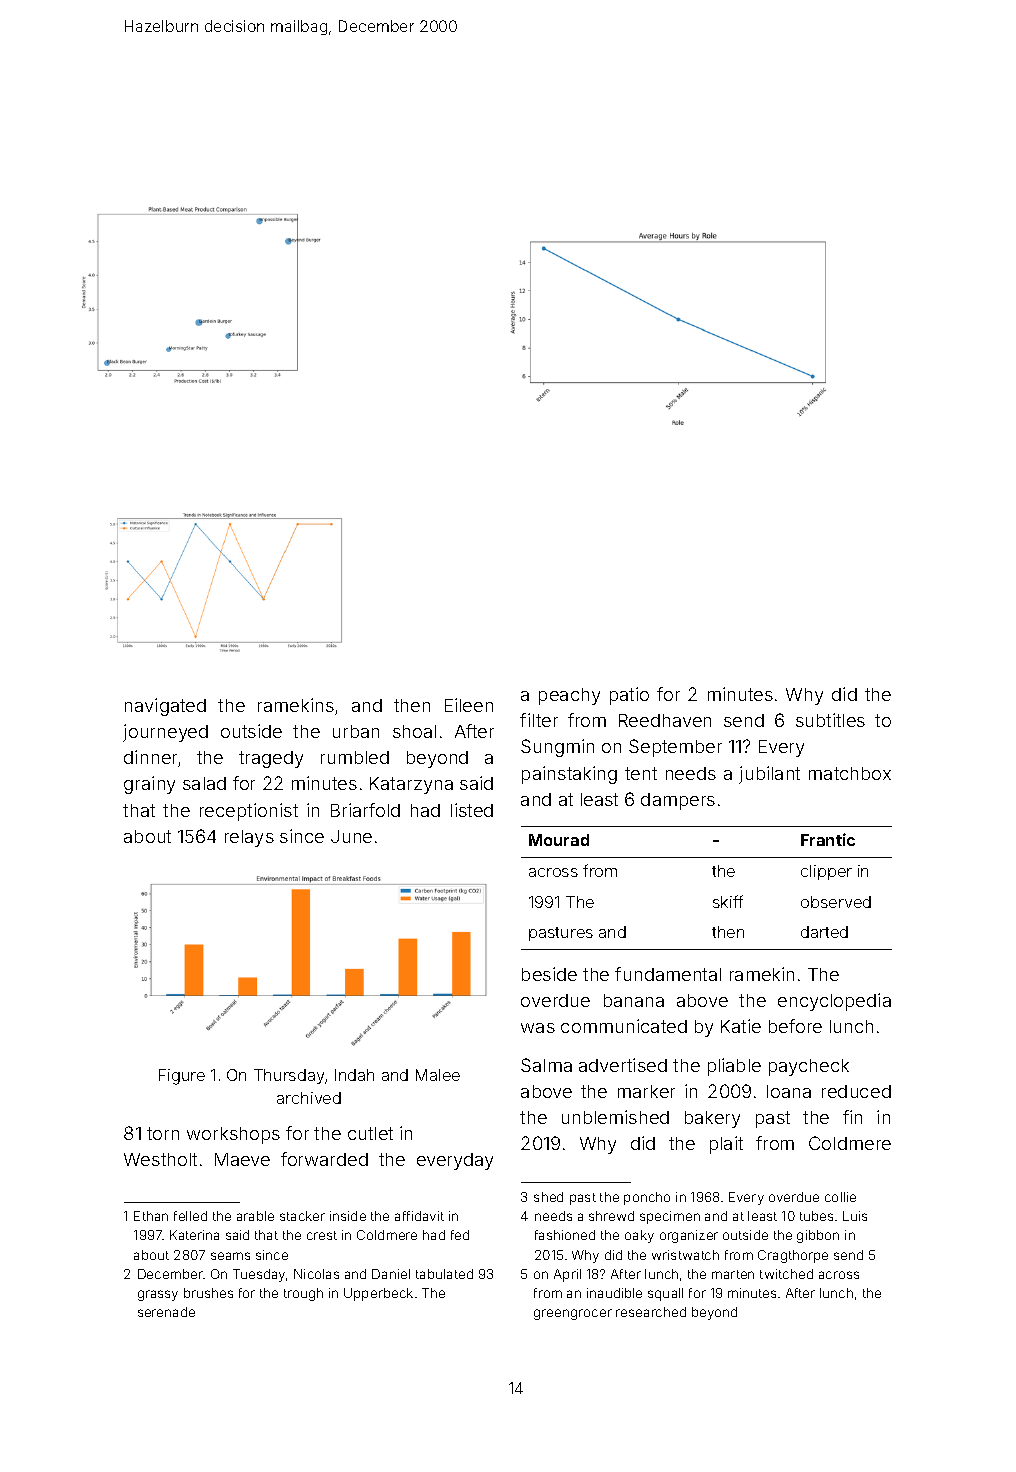 Image resolution: width=1016 pixels, height=1472 pixels. Describe the element at coordinates (163, 1133) in the screenshot. I see `torn` at that location.
